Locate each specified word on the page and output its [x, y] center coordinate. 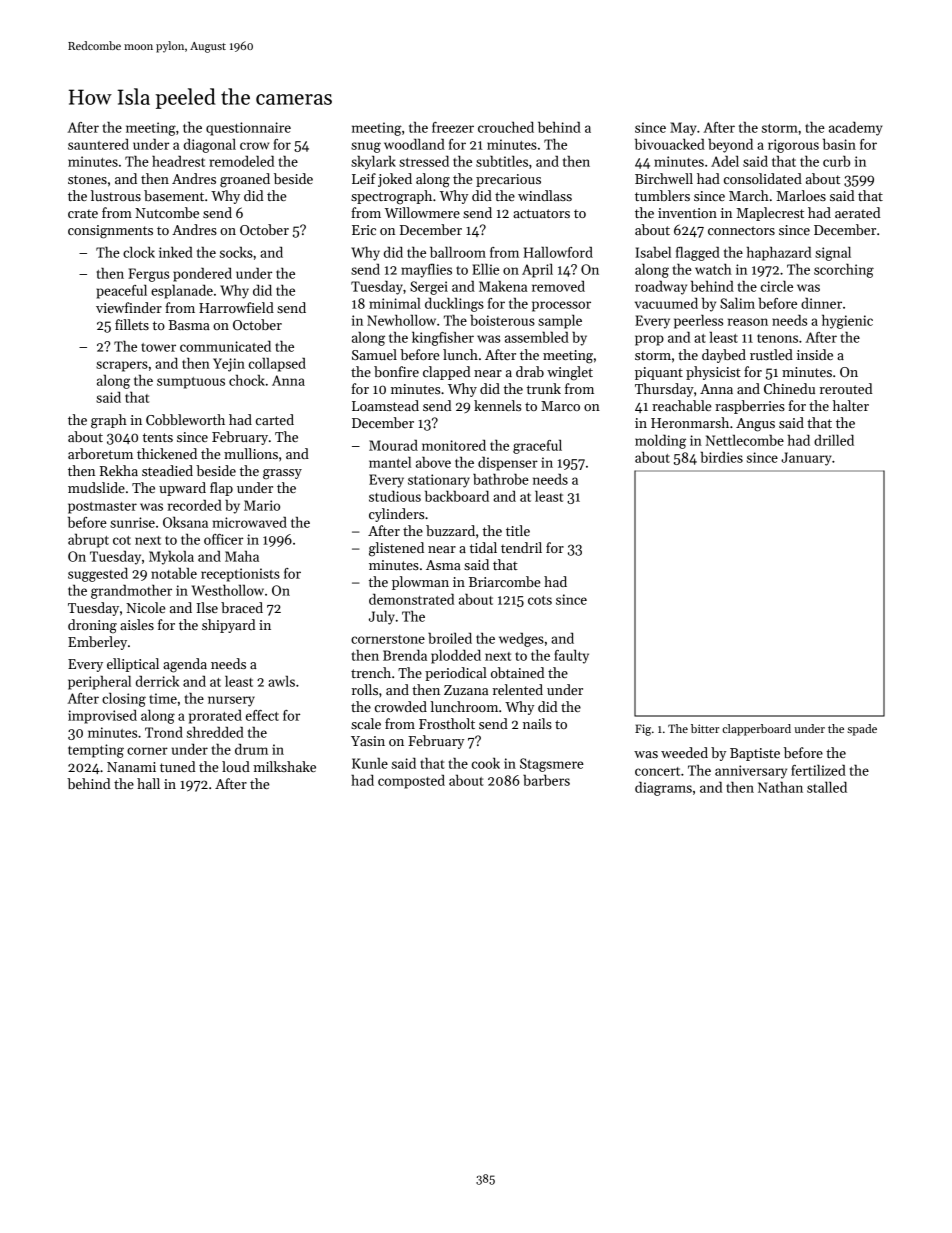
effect [262, 715]
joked [395, 180]
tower [158, 347]
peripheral [99, 683]
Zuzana [466, 690]
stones [87, 179]
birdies [721, 457]
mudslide [96, 487]
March [749, 195]
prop [649, 340]
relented [518, 689]
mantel [390, 462]
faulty [571, 657]
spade [862, 730]
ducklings [454, 305]
